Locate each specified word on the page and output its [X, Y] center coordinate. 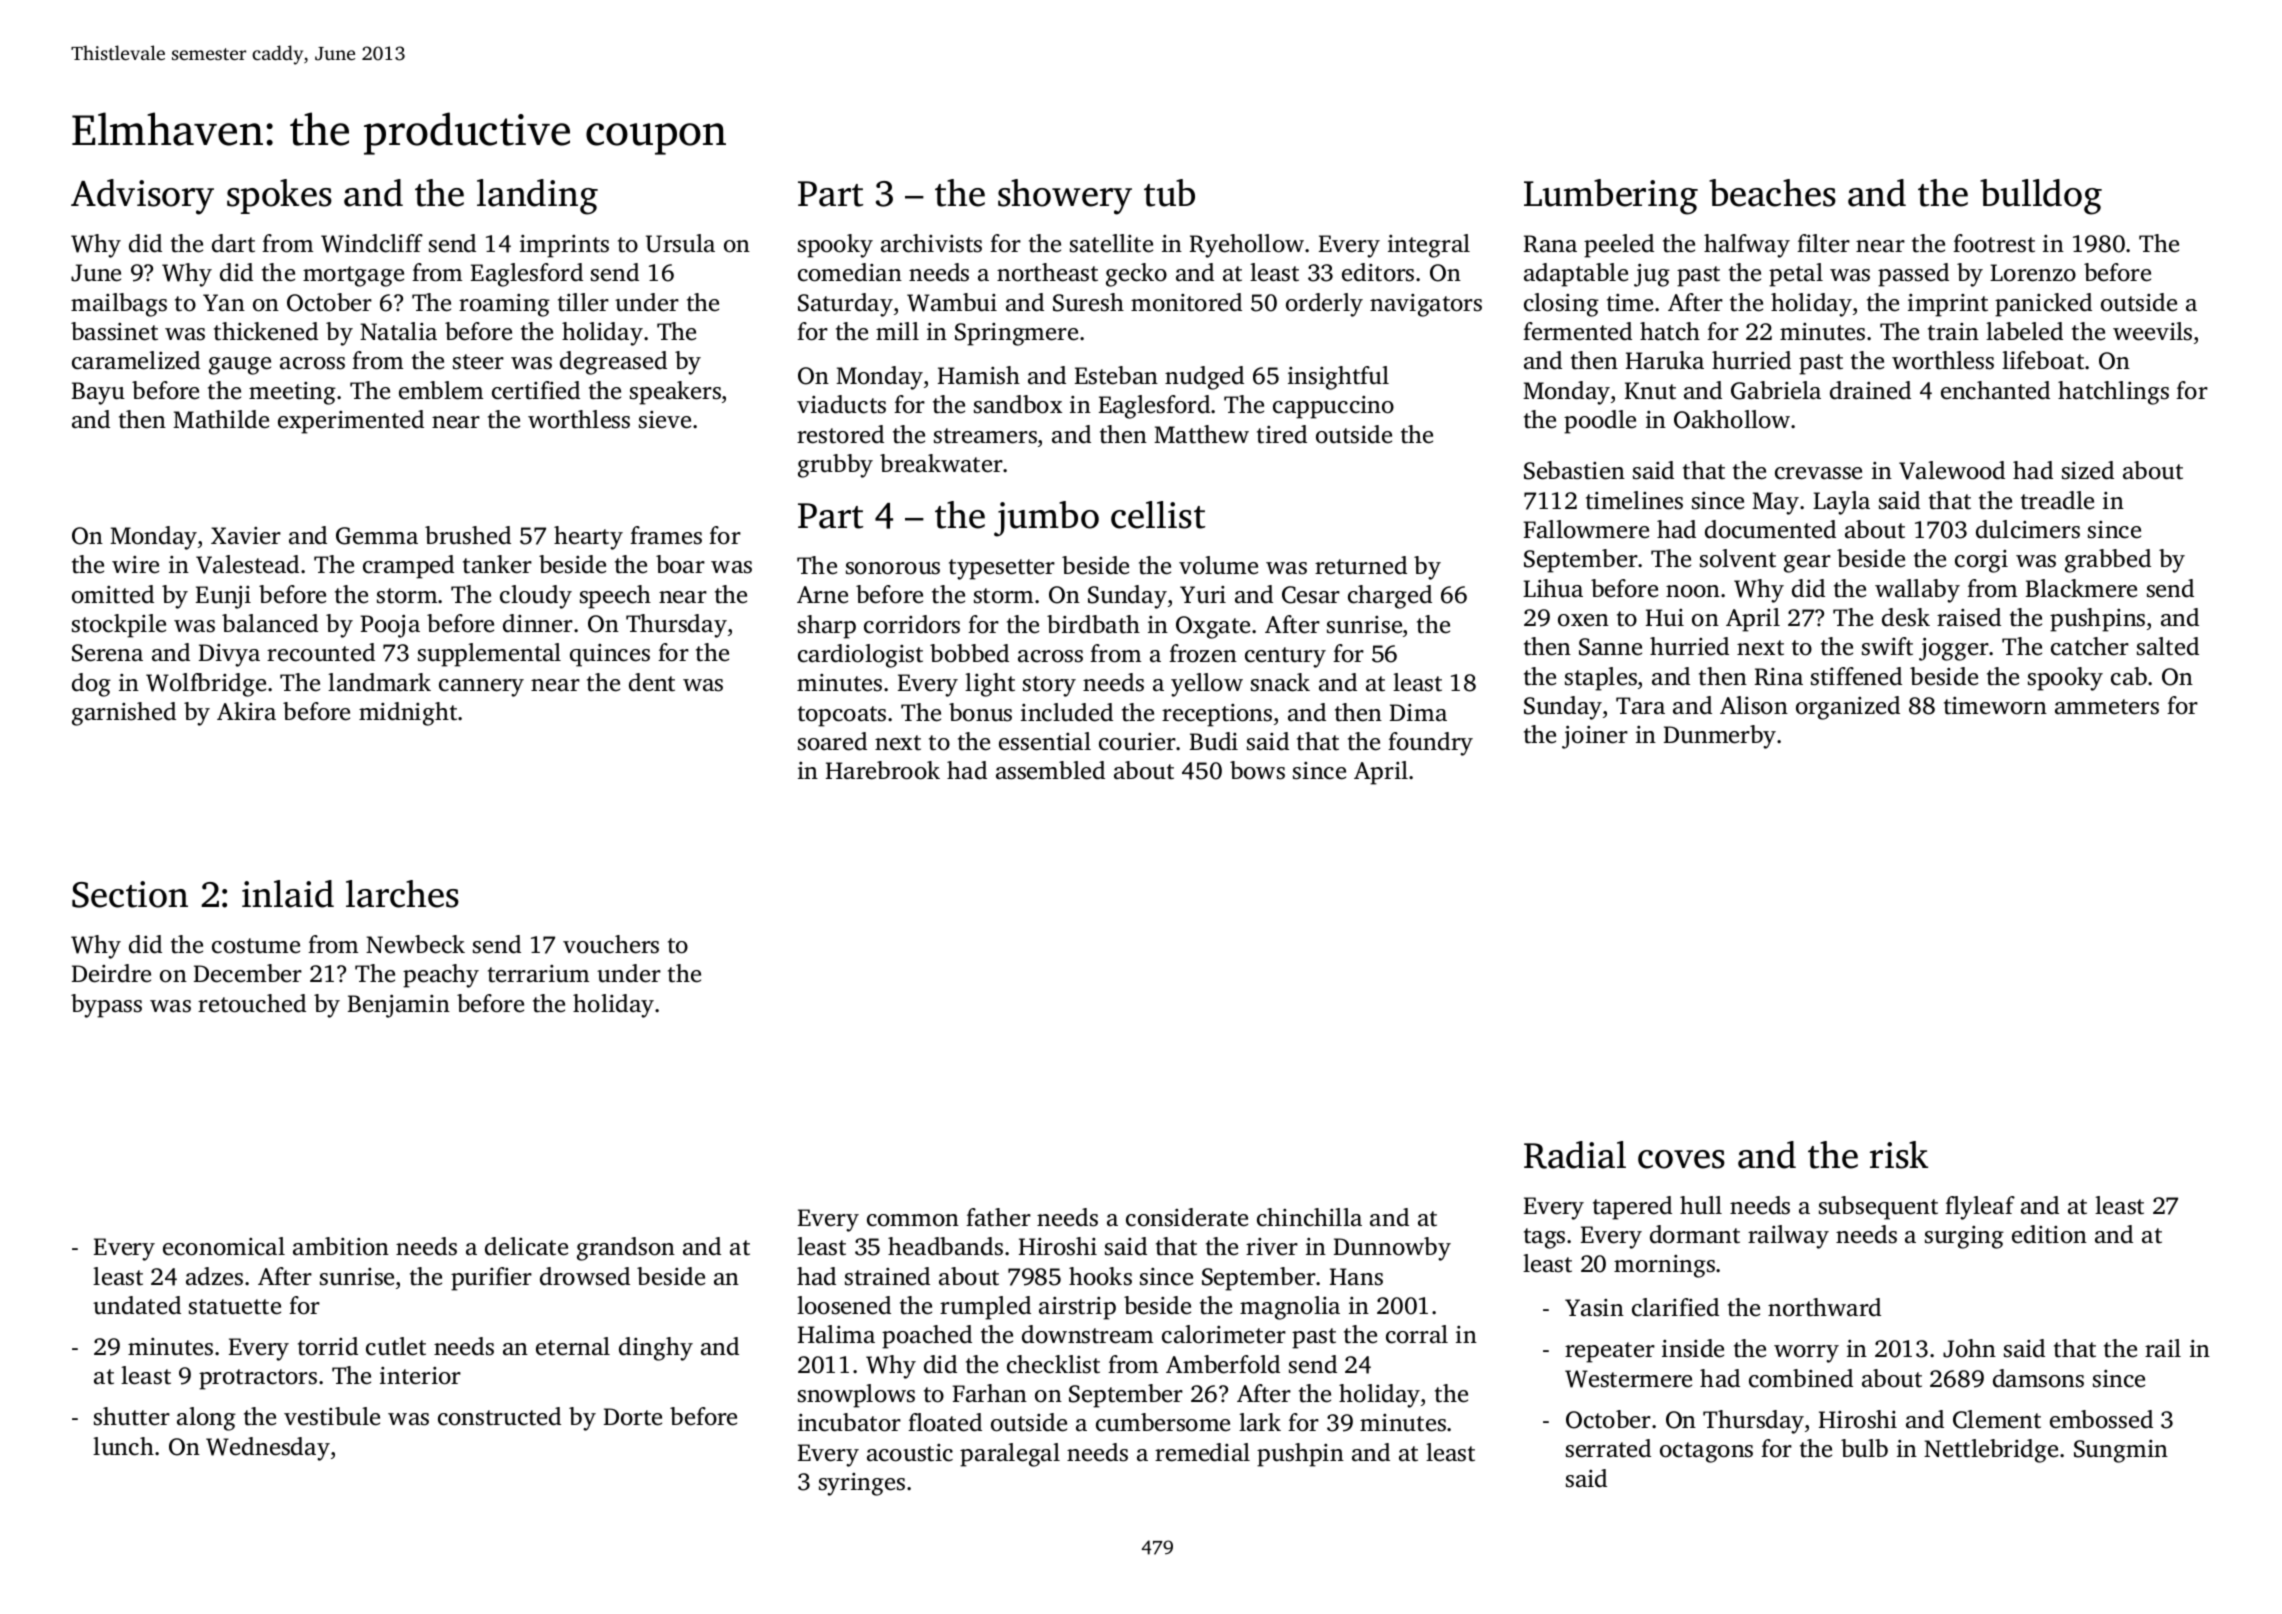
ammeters [2107, 707]
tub [1169, 193]
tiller [583, 302]
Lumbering [1611, 197]
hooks [1100, 1276]
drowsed [585, 1276]
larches [402, 894]
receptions [1217, 715]
